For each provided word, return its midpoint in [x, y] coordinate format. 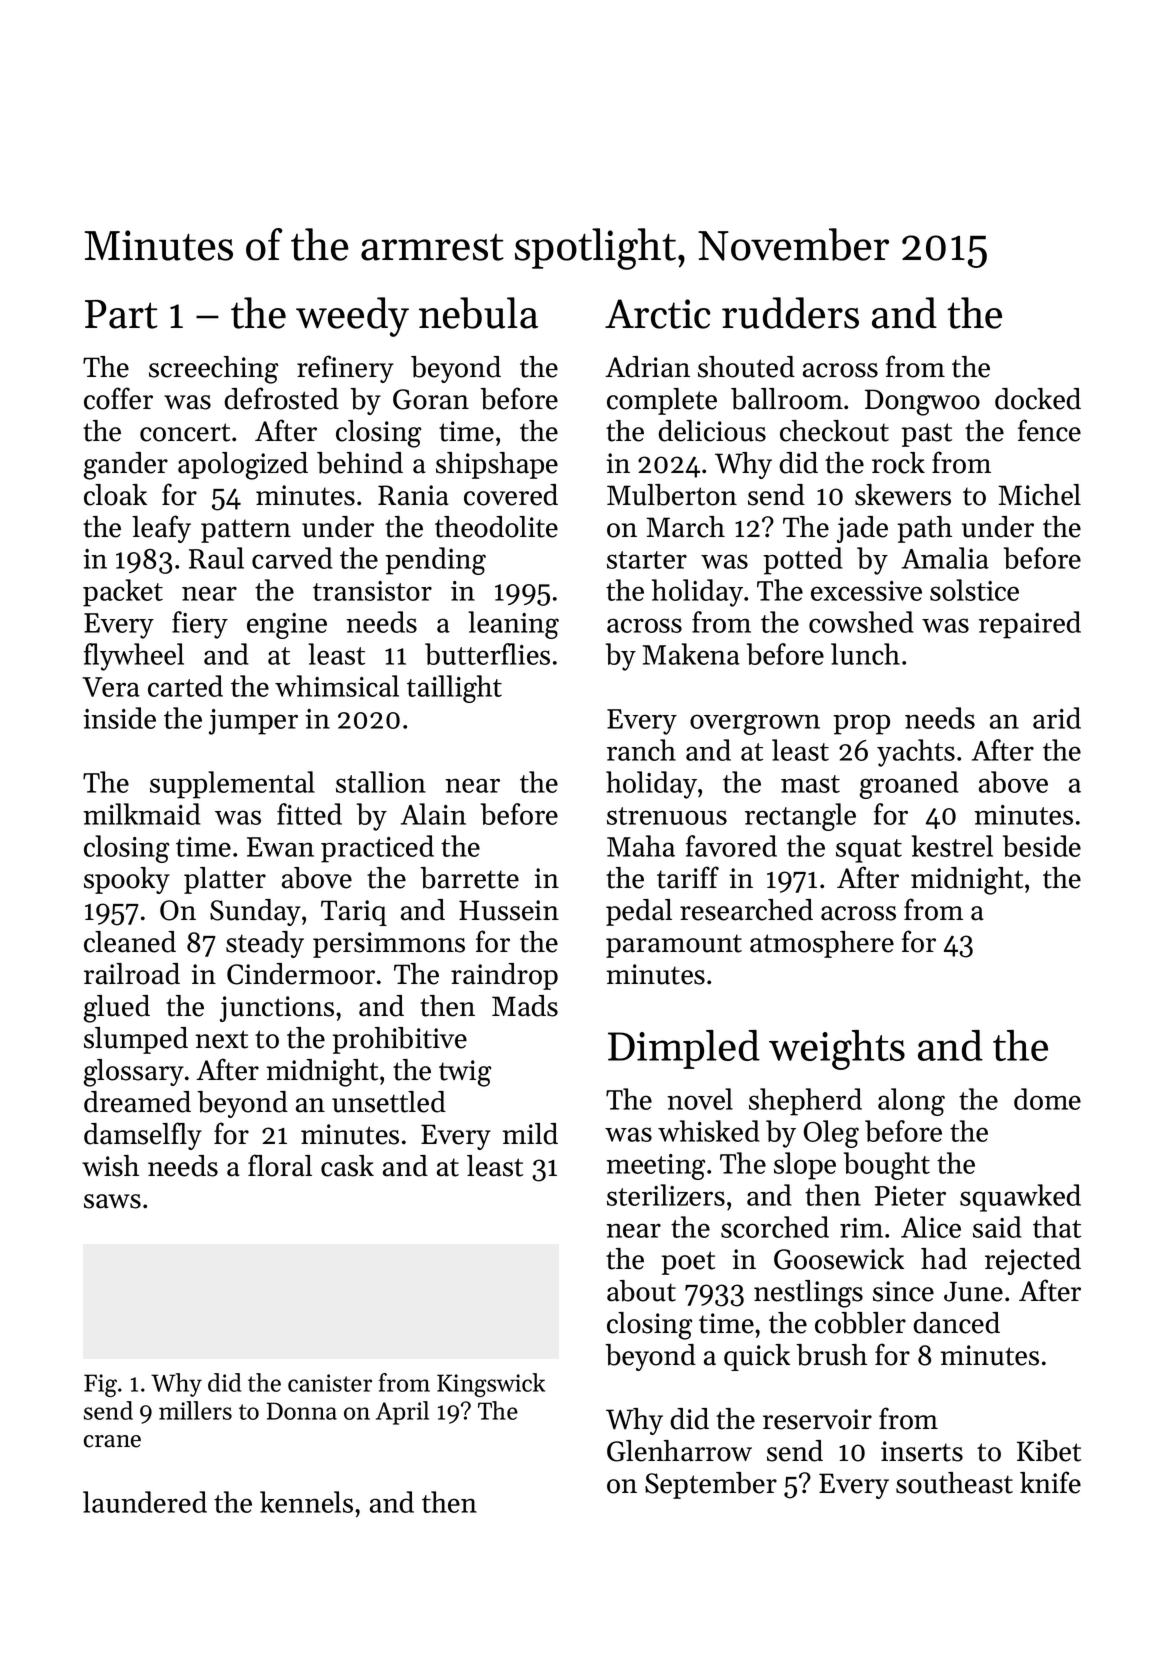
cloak [115, 495]
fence [1049, 430]
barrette [469, 878]
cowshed [861, 622]
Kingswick [491, 1385]
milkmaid [142, 814]
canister [330, 1383]
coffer [118, 398]
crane [112, 1441]
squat [869, 851]
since [903, 1291]
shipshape [497, 465]
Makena [691, 654]
